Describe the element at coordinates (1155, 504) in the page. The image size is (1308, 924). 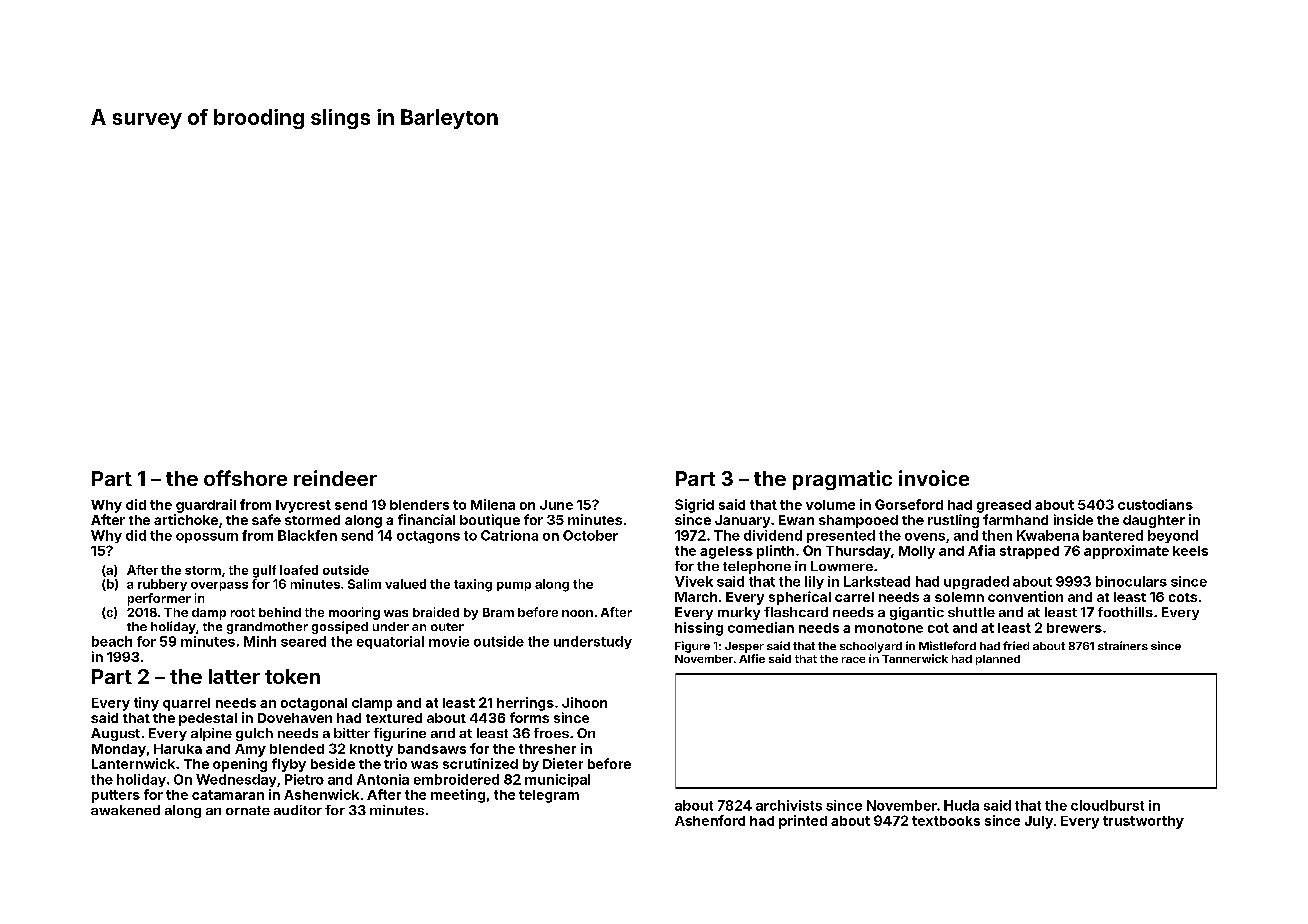
I see `custodians` at that location.
